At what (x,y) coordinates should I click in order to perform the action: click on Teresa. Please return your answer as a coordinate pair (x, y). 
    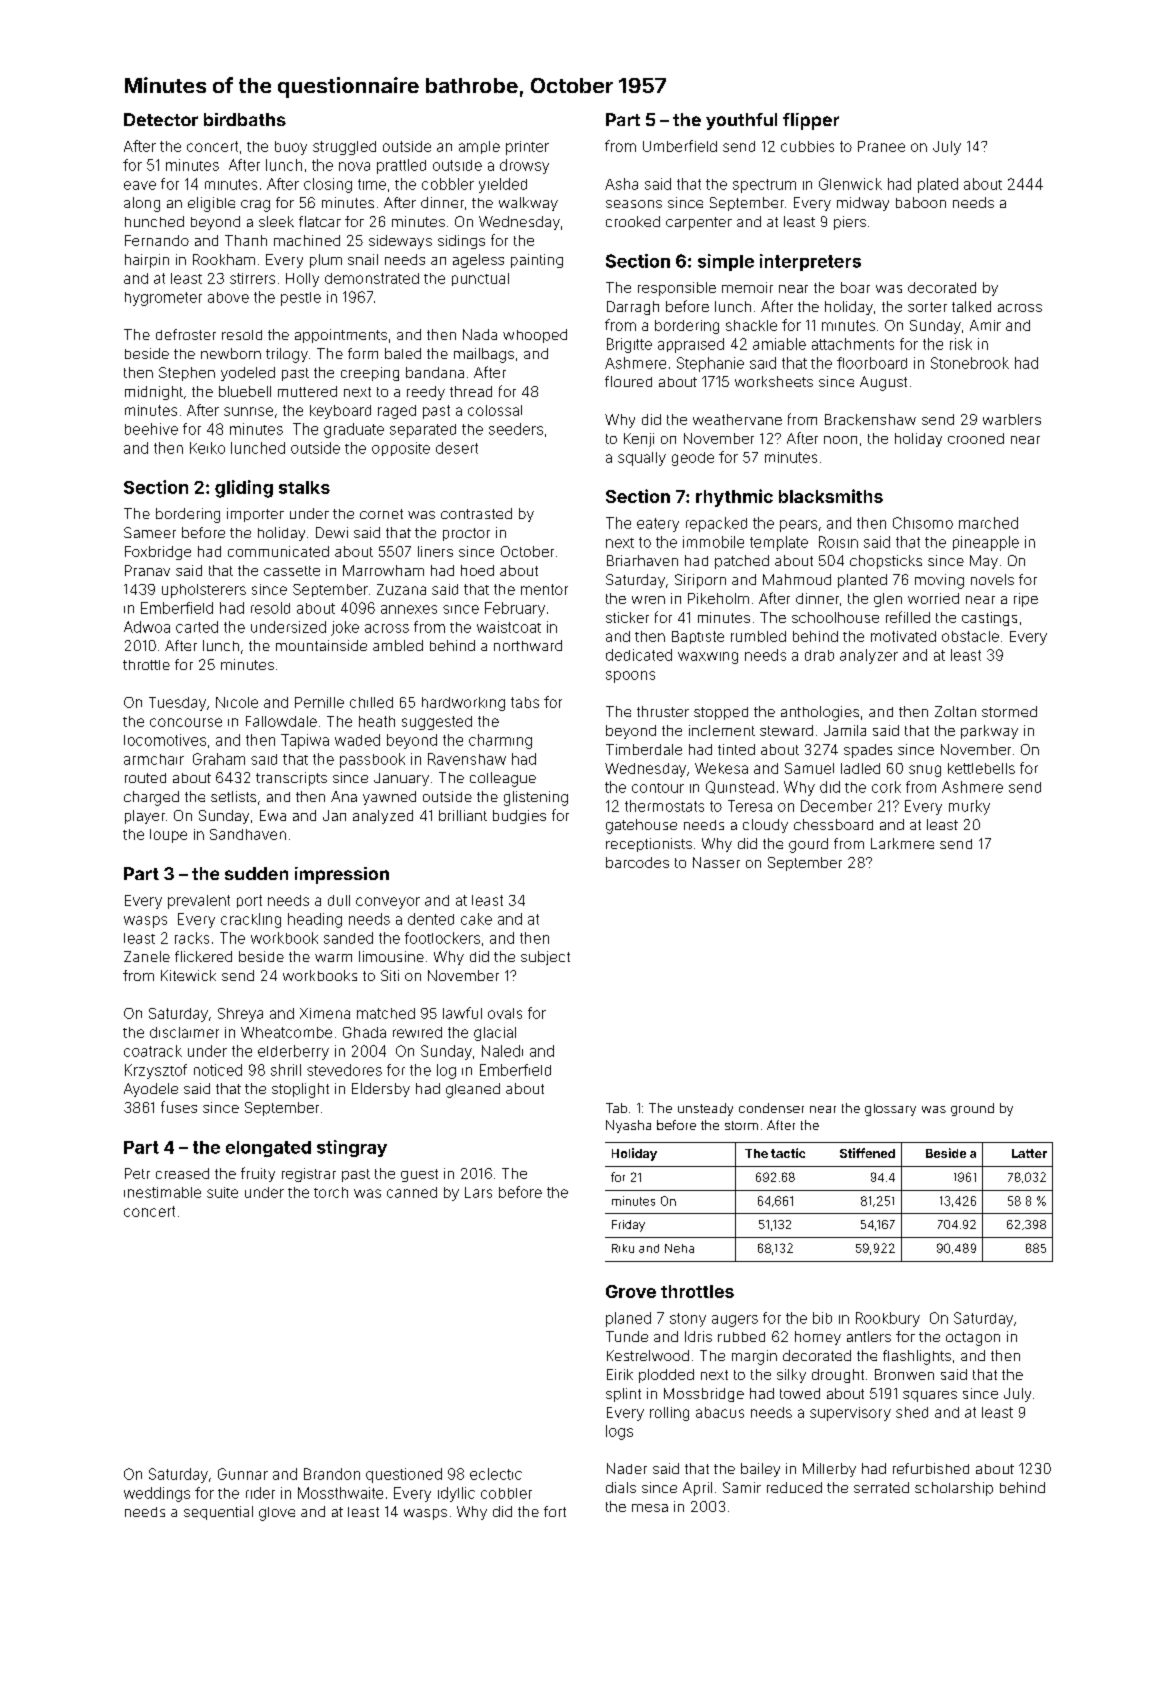
    Looking at the image, I should click on (750, 806).
